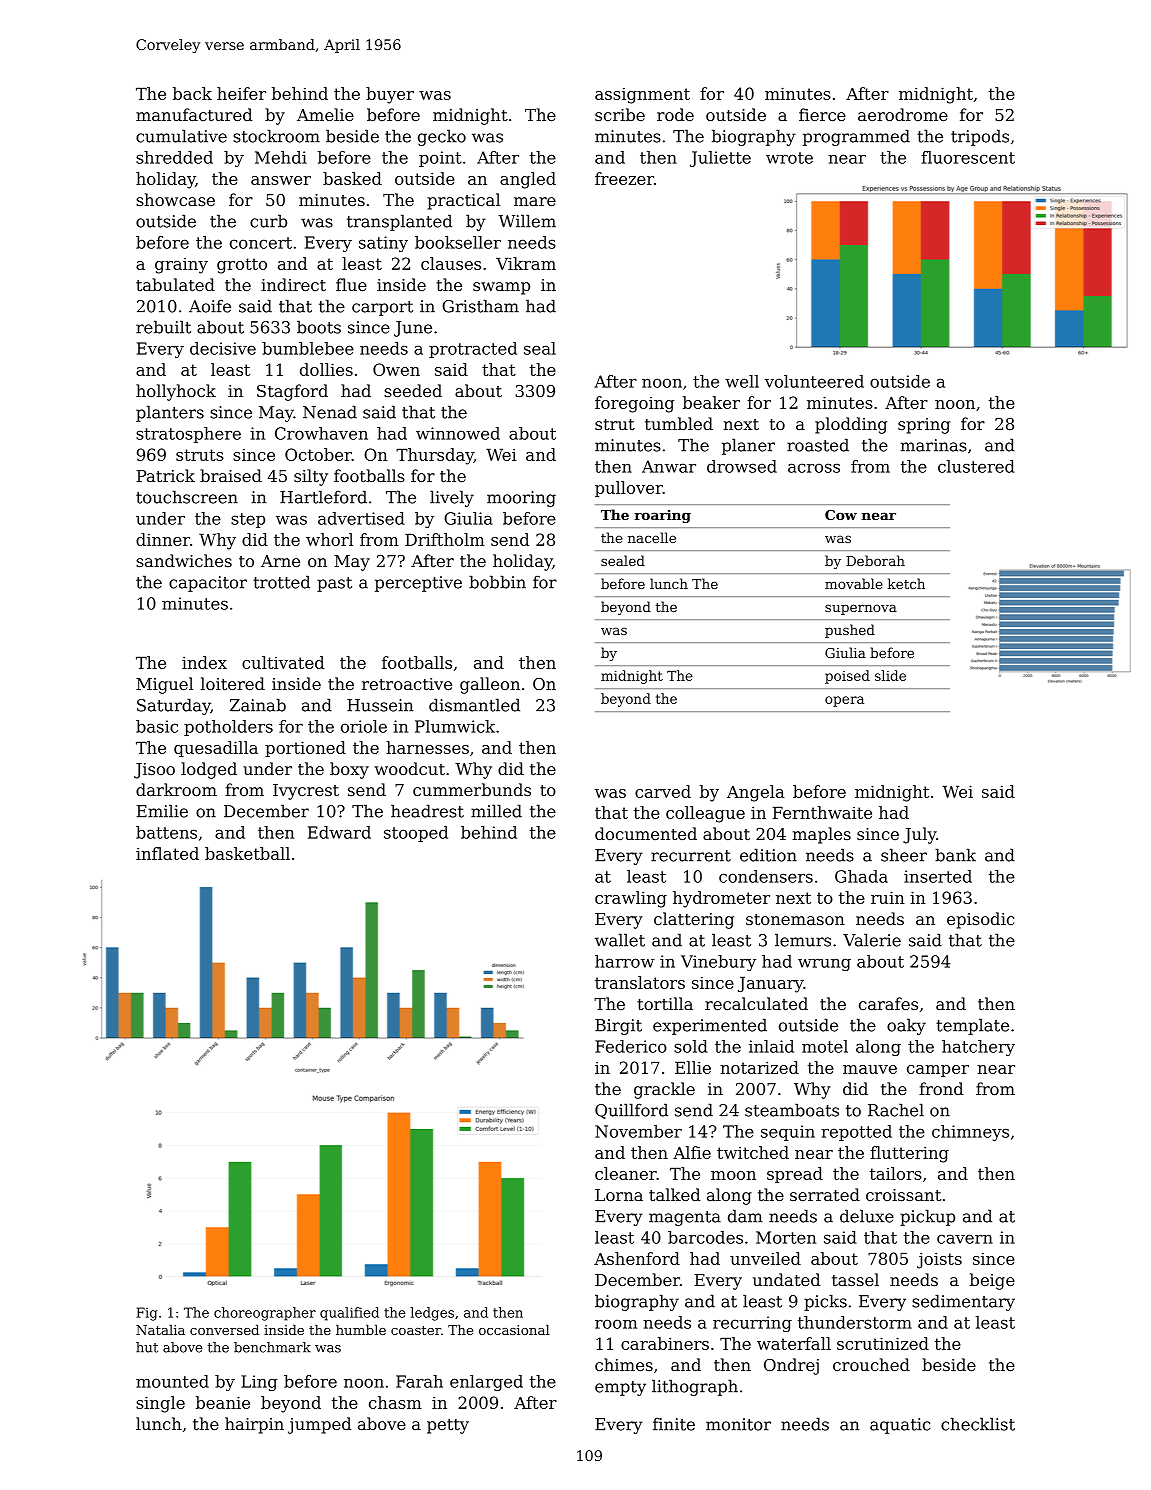 The image size is (1151, 1490). Describe the element at coordinates (364, 726) in the page. I see `oriole` at that location.
